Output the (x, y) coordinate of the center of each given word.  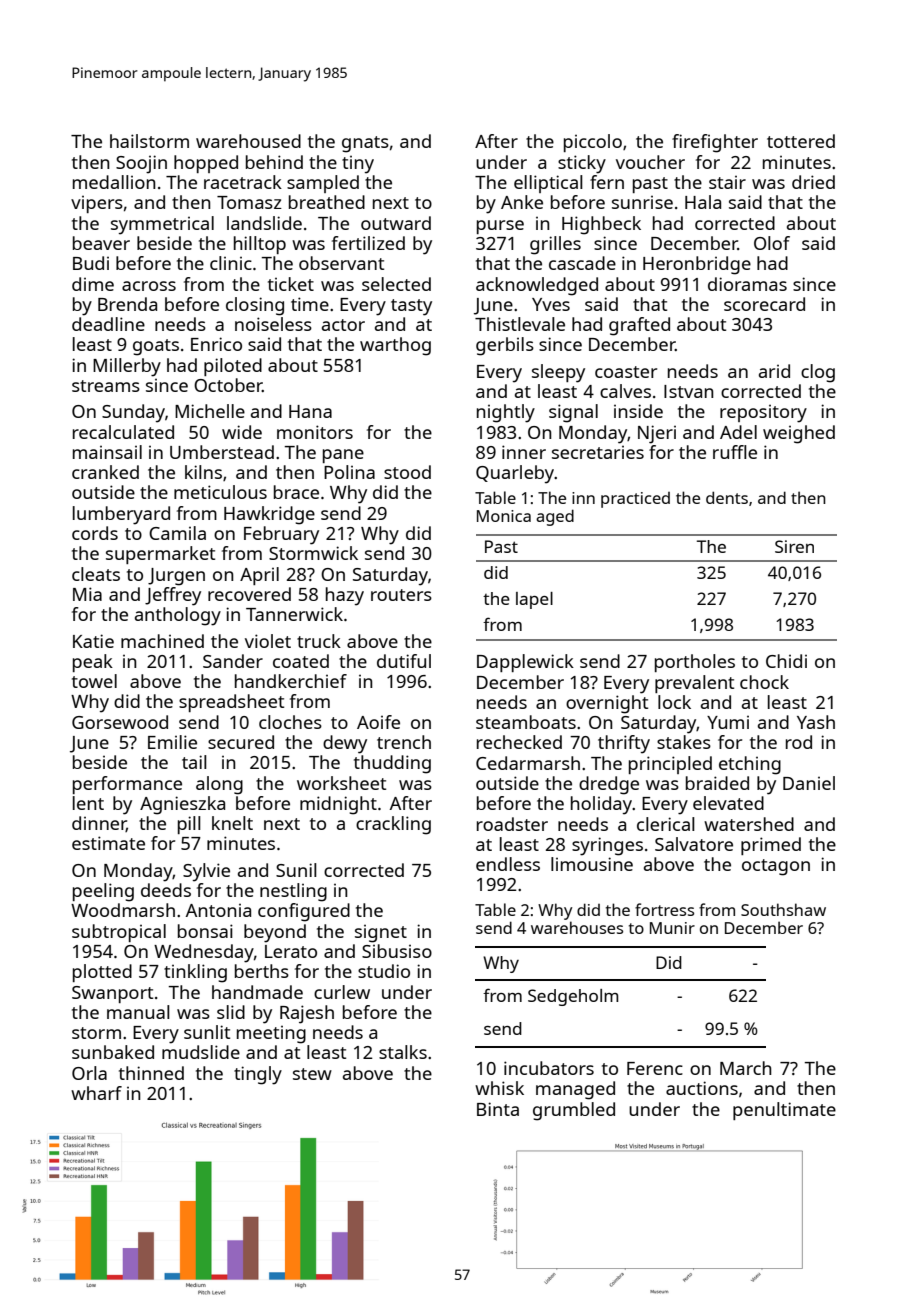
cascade (582, 263)
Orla (89, 1073)
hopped (206, 164)
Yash (816, 722)
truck (319, 641)
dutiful (404, 661)
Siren (794, 546)
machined (162, 641)
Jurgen (176, 577)
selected (396, 284)
